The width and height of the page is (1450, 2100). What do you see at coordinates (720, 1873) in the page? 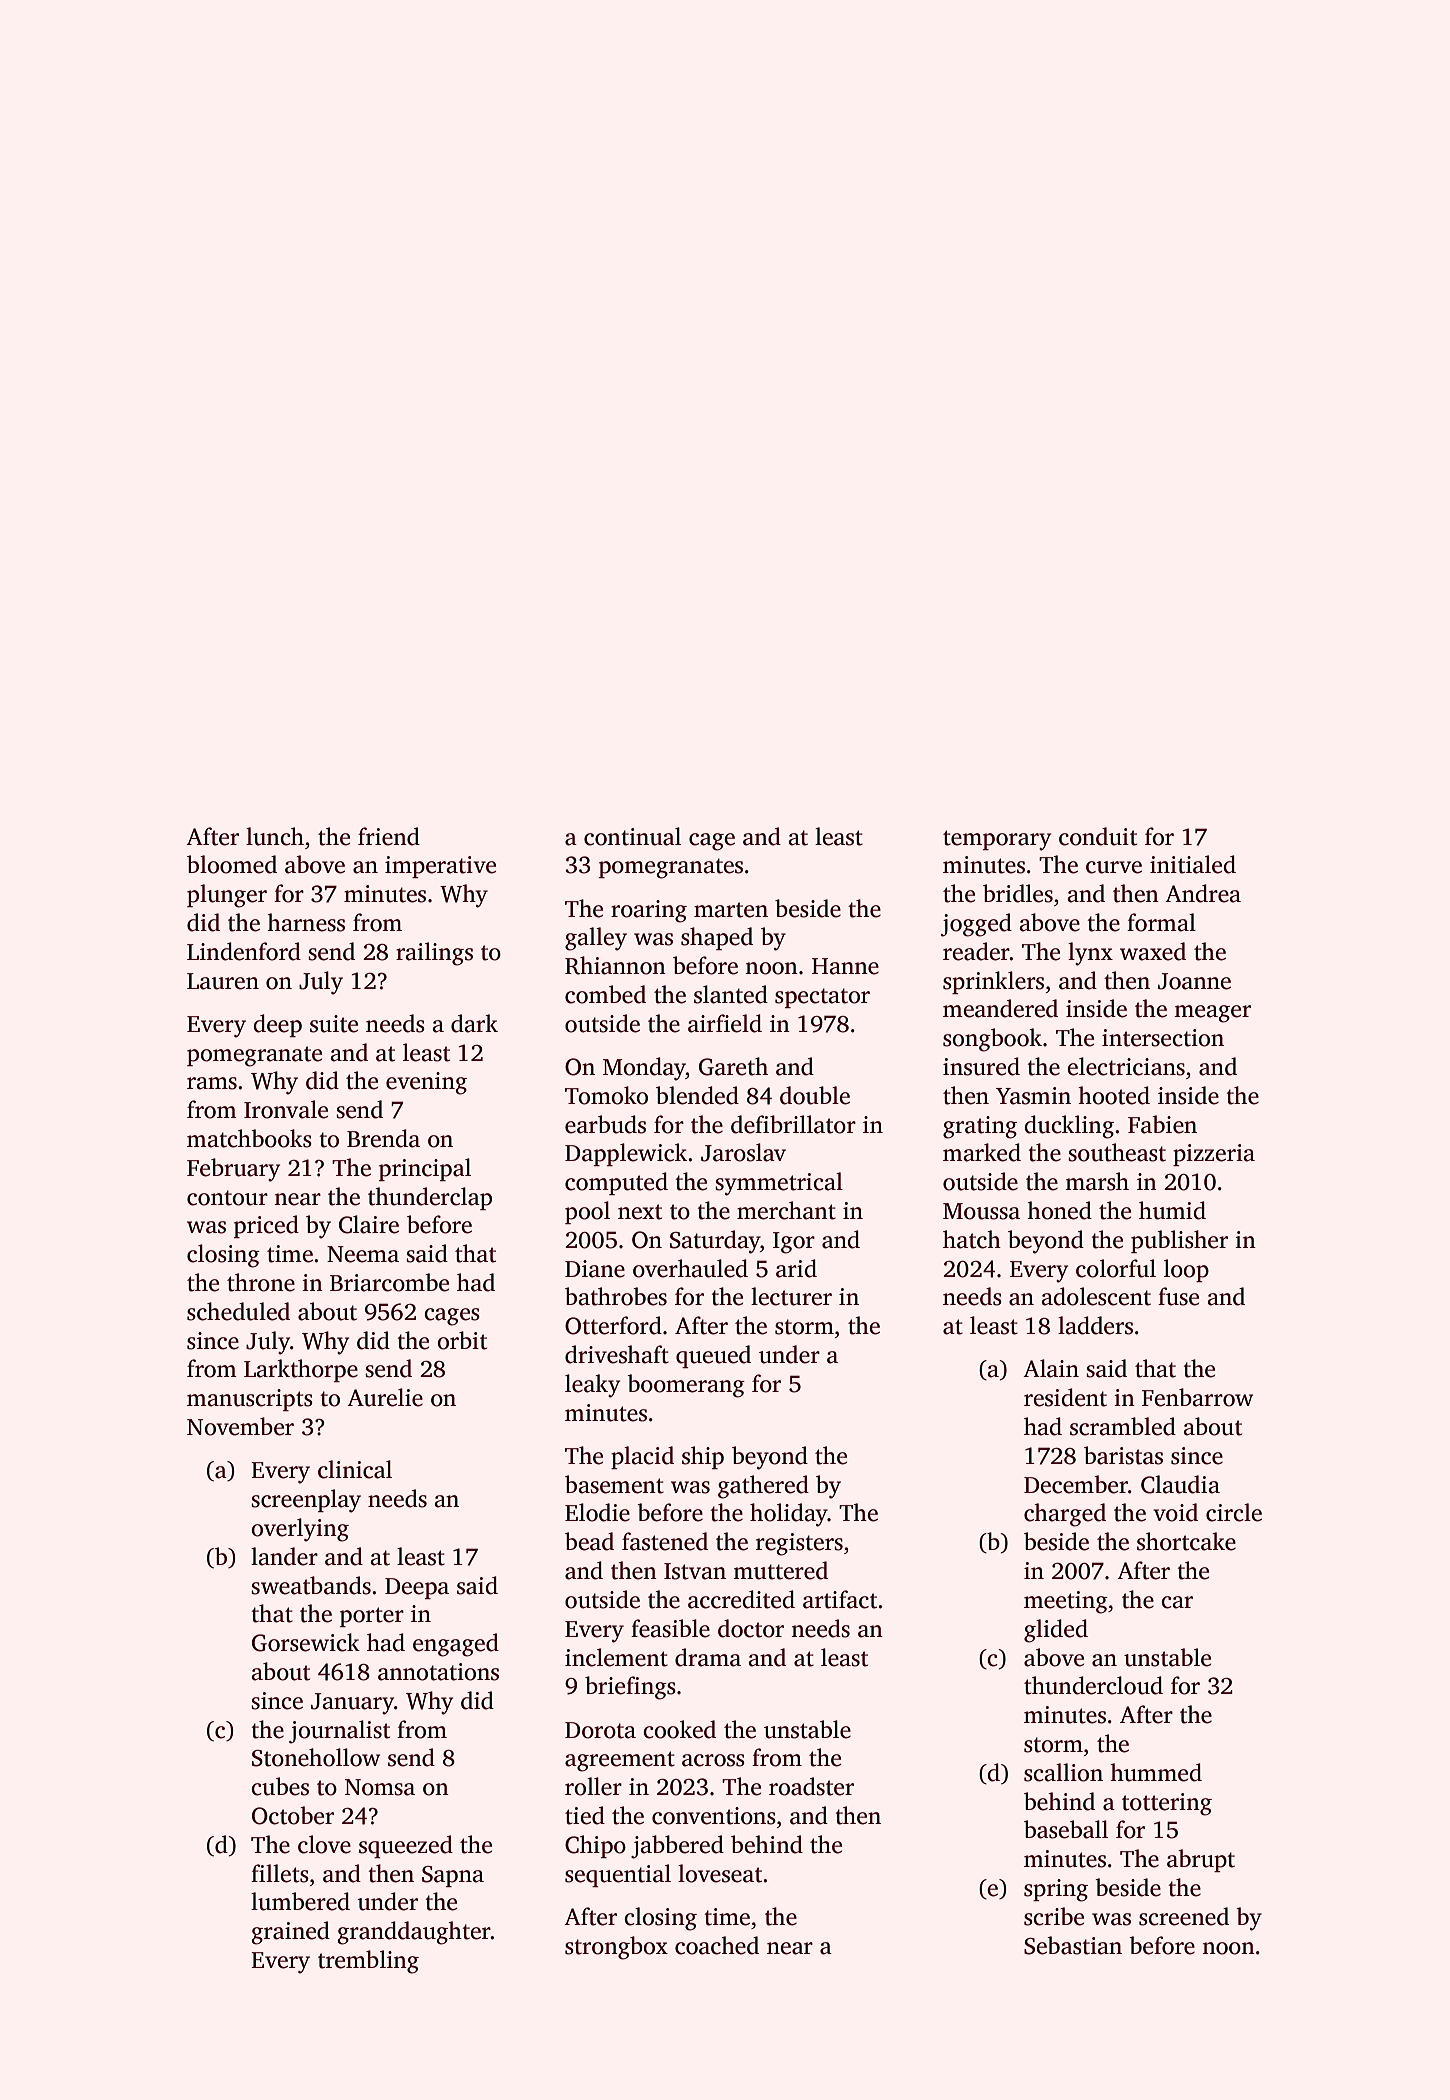
I see `loveseat` at bounding box center [720, 1873].
